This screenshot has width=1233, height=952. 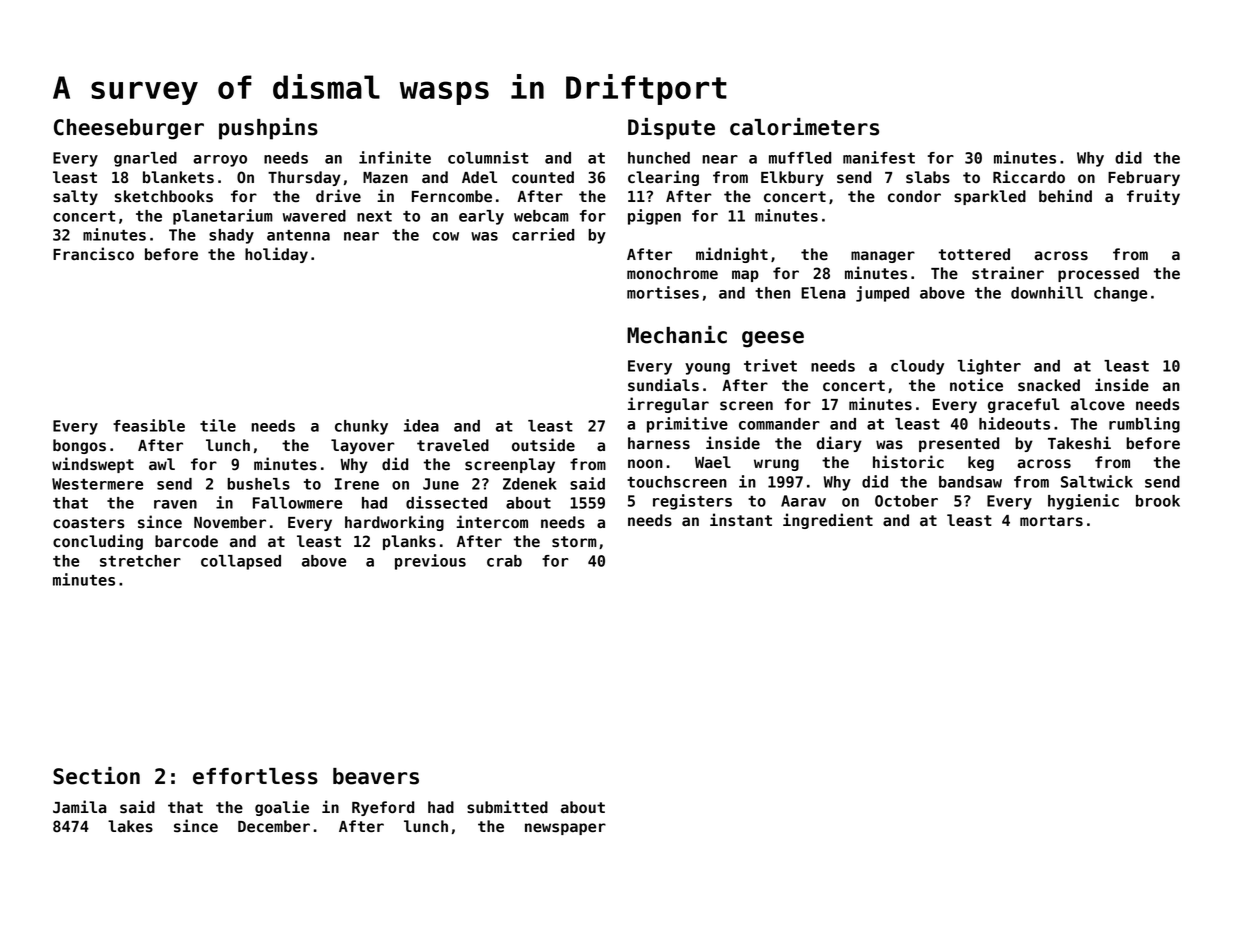 I want to click on pushpins, so click(x=268, y=129).
